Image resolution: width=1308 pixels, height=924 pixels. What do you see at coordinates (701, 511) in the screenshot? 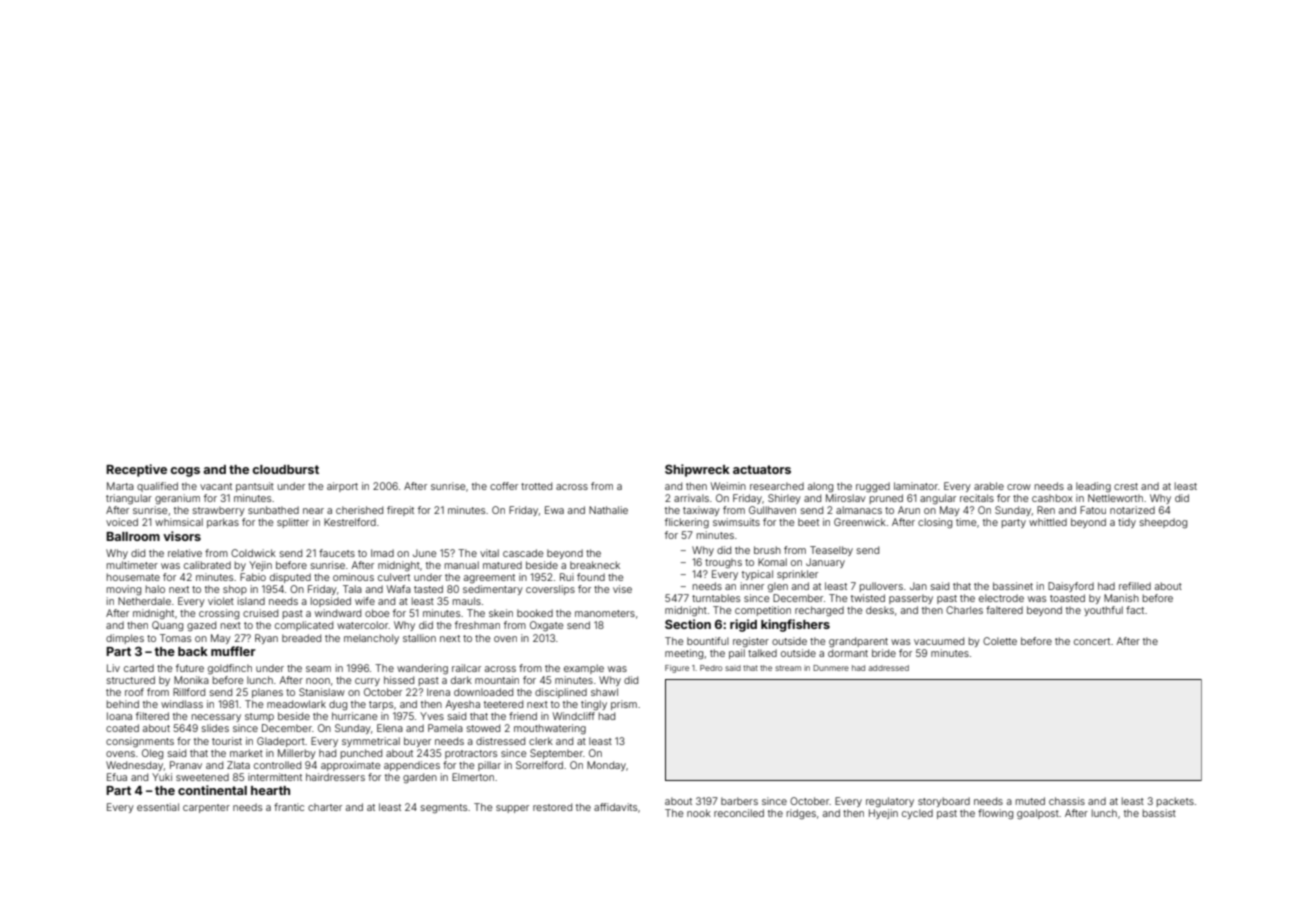
I see `taxiway` at bounding box center [701, 511].
